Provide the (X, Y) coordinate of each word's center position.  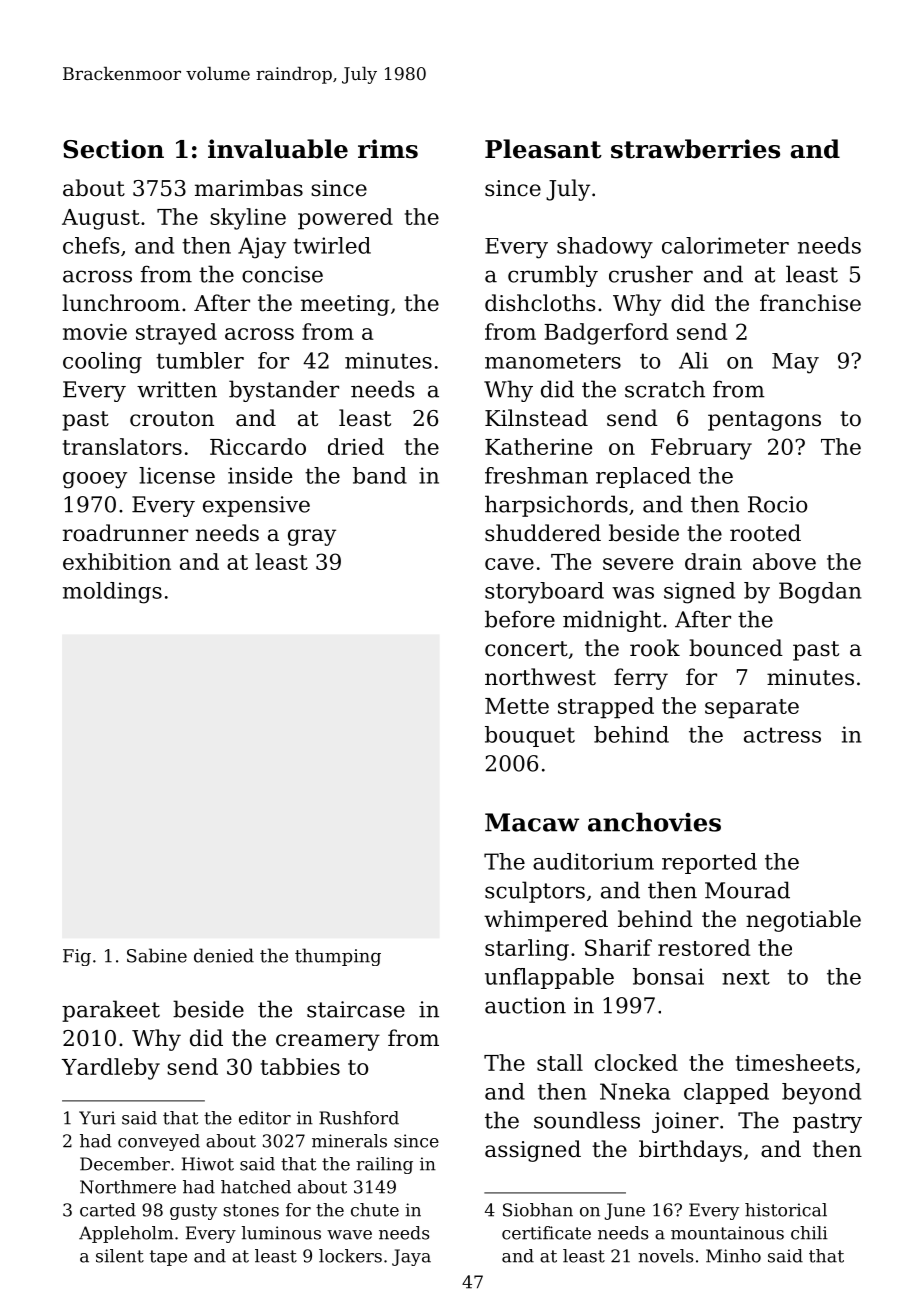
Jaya (411, 1257)
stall (560, 1062)
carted (108, 1210)
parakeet (111, 1011)
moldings (112, 593)
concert (526, 649)
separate (752, 709)
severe (638, 564)
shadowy (605, 248)
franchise (810, 303)
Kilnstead (536, 418)
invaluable (278, 149)
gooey (95, 480)
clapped (726, 1093)
